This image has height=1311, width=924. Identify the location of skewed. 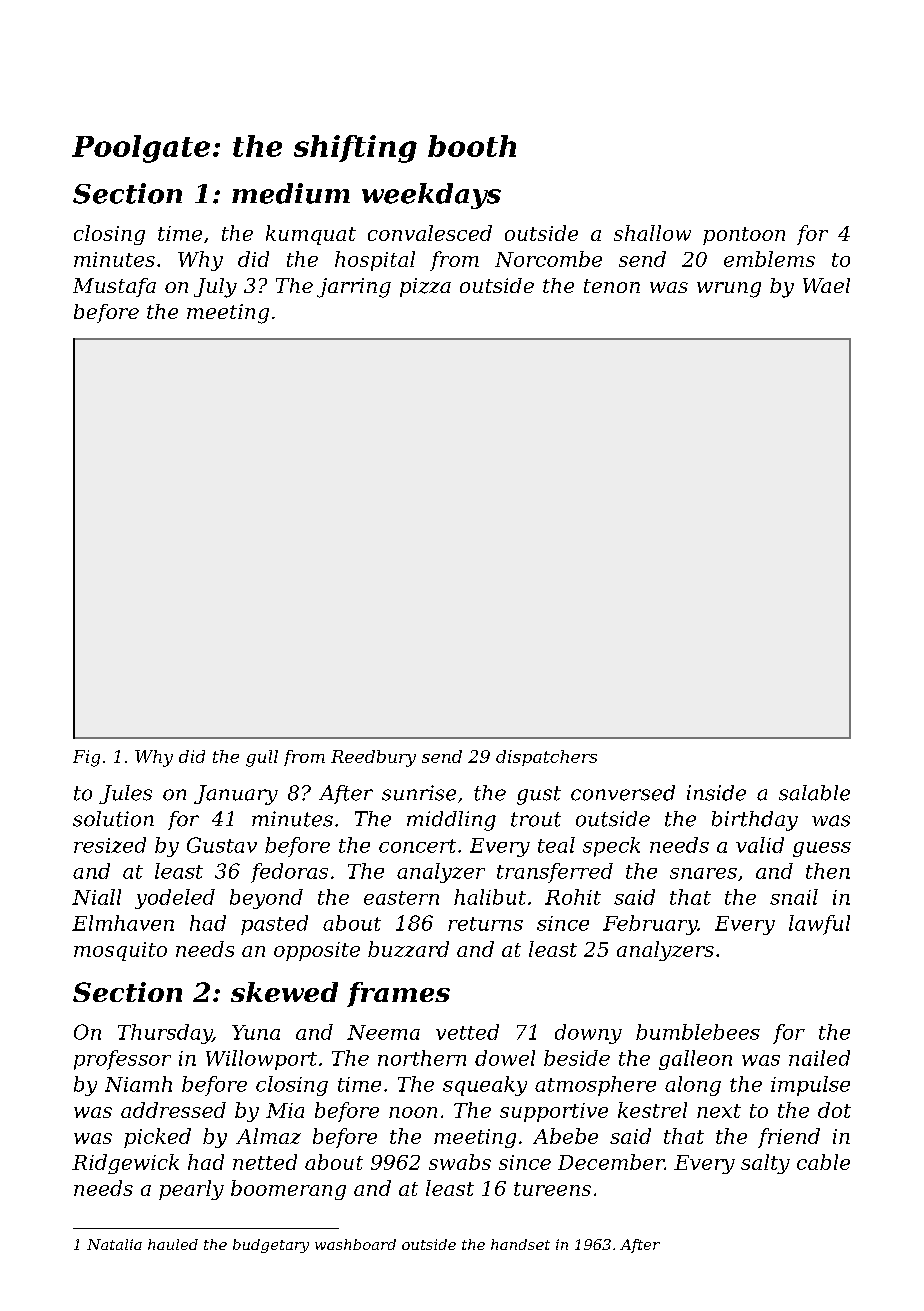
(284, 992).
